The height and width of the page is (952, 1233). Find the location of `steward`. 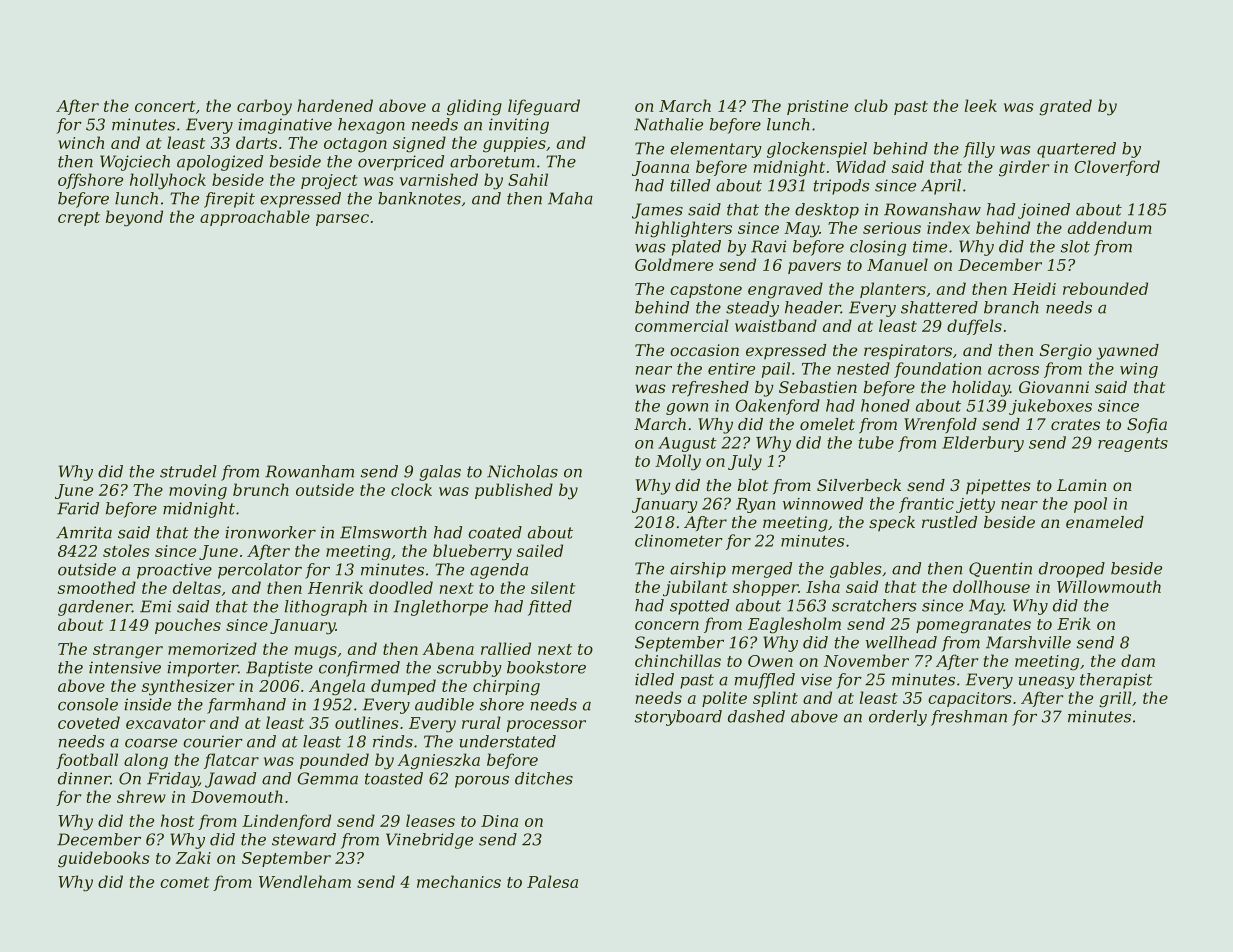

steward is located at coordinates (304, 839).
